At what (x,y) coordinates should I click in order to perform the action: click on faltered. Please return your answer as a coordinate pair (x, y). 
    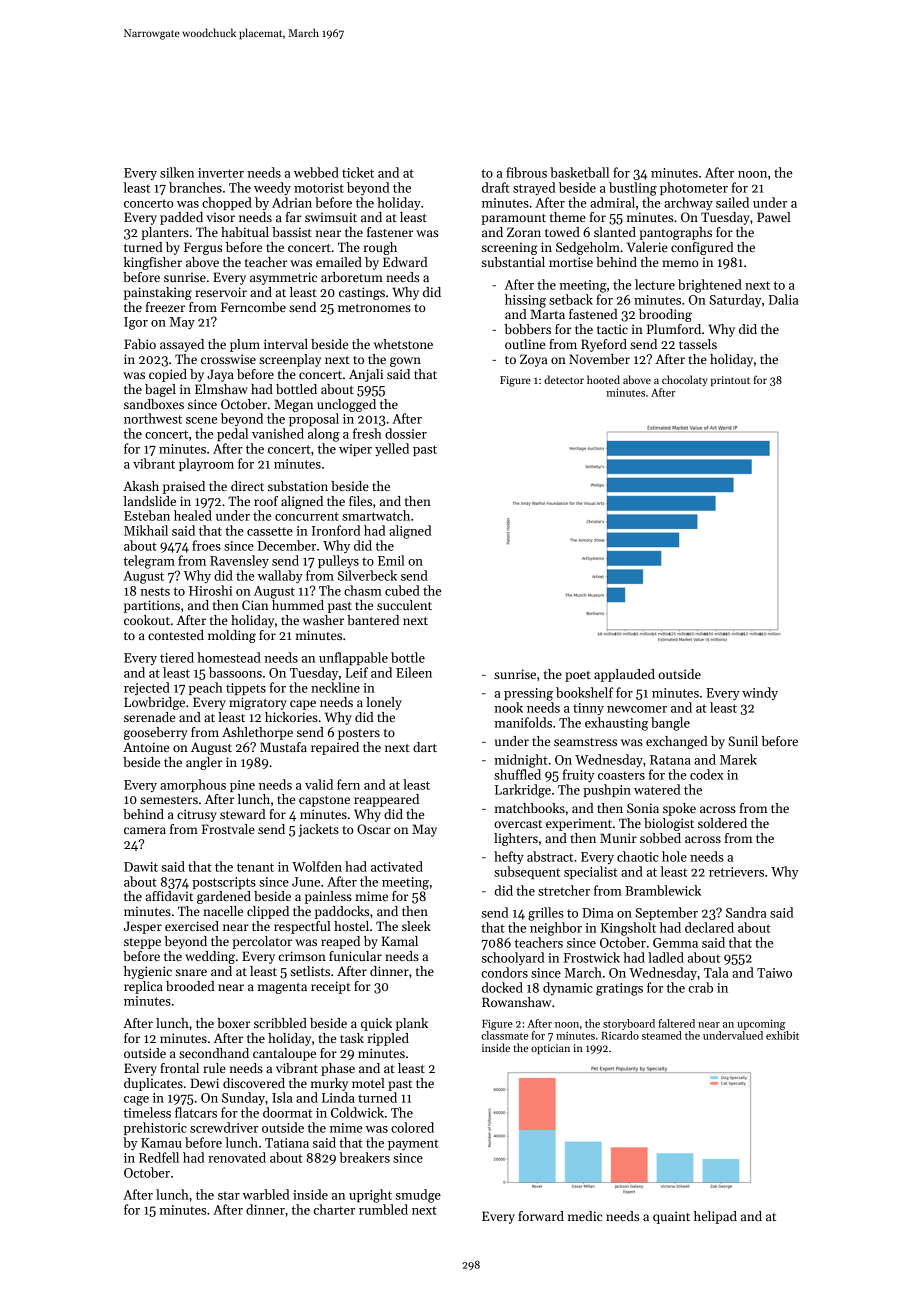
    Looking at the image, I should click on (676, 1023).
